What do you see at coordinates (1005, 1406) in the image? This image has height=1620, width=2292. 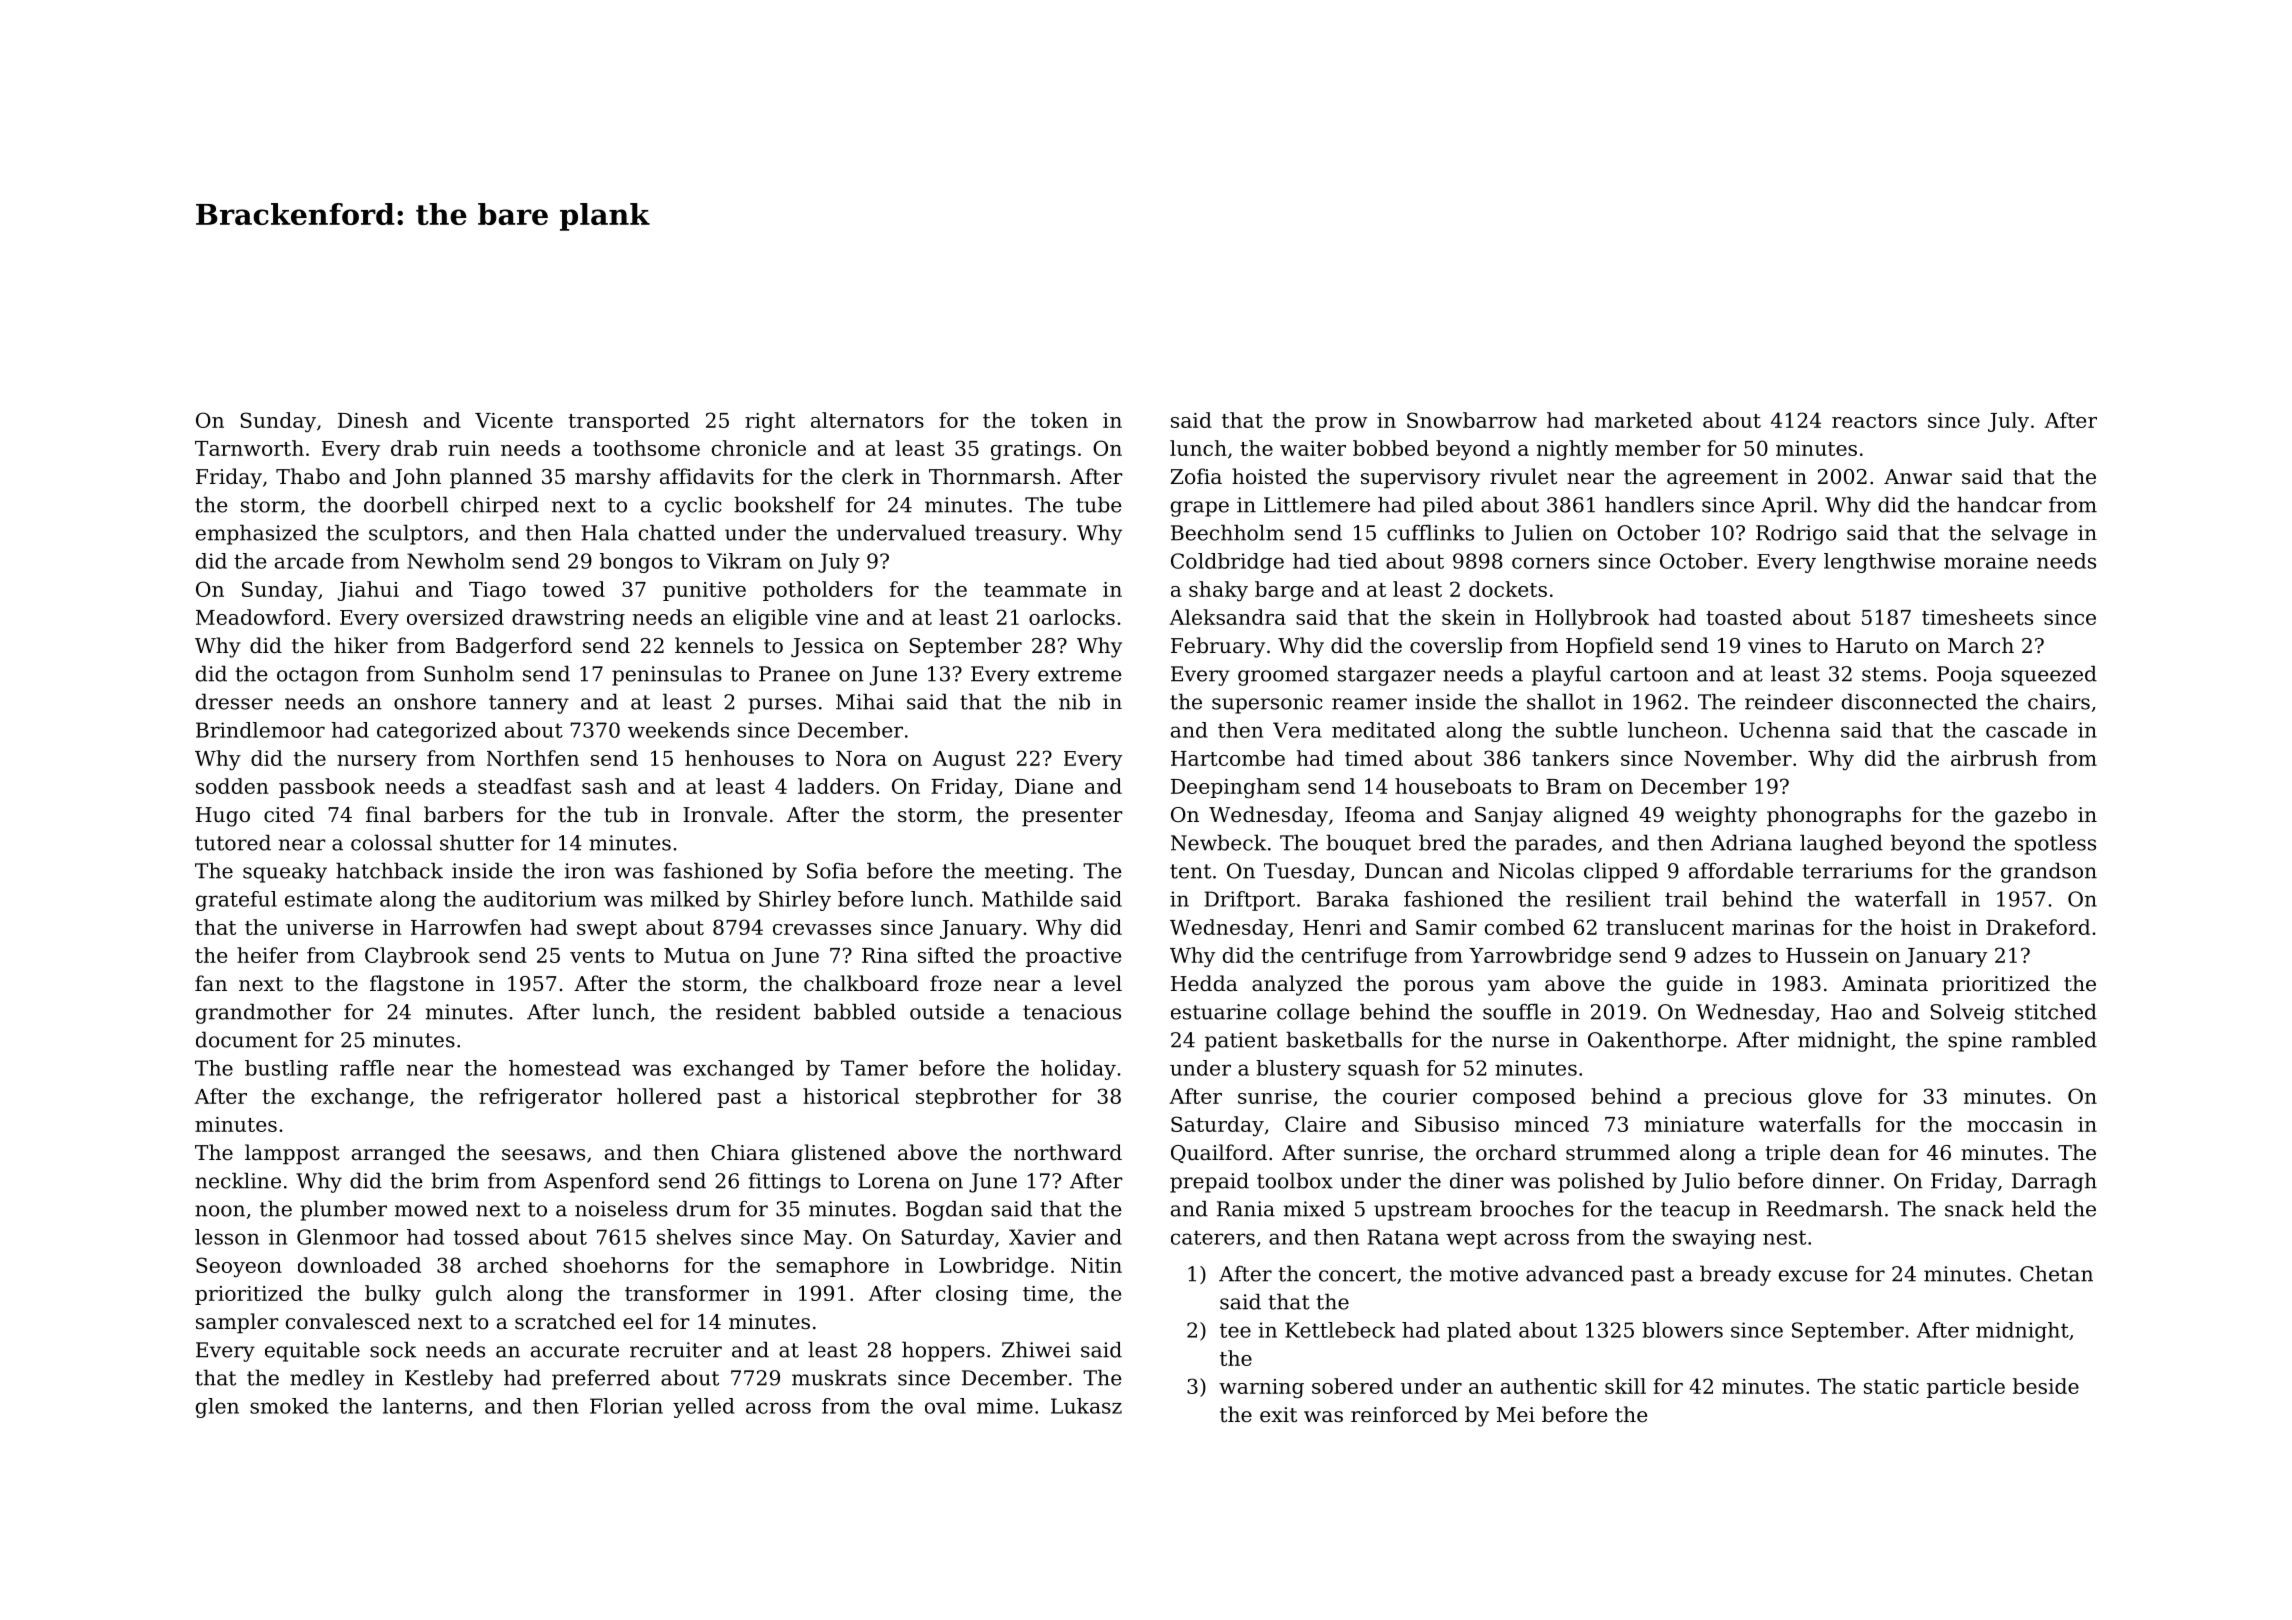 I see `mime` at bounding box center [1005, 1406].
